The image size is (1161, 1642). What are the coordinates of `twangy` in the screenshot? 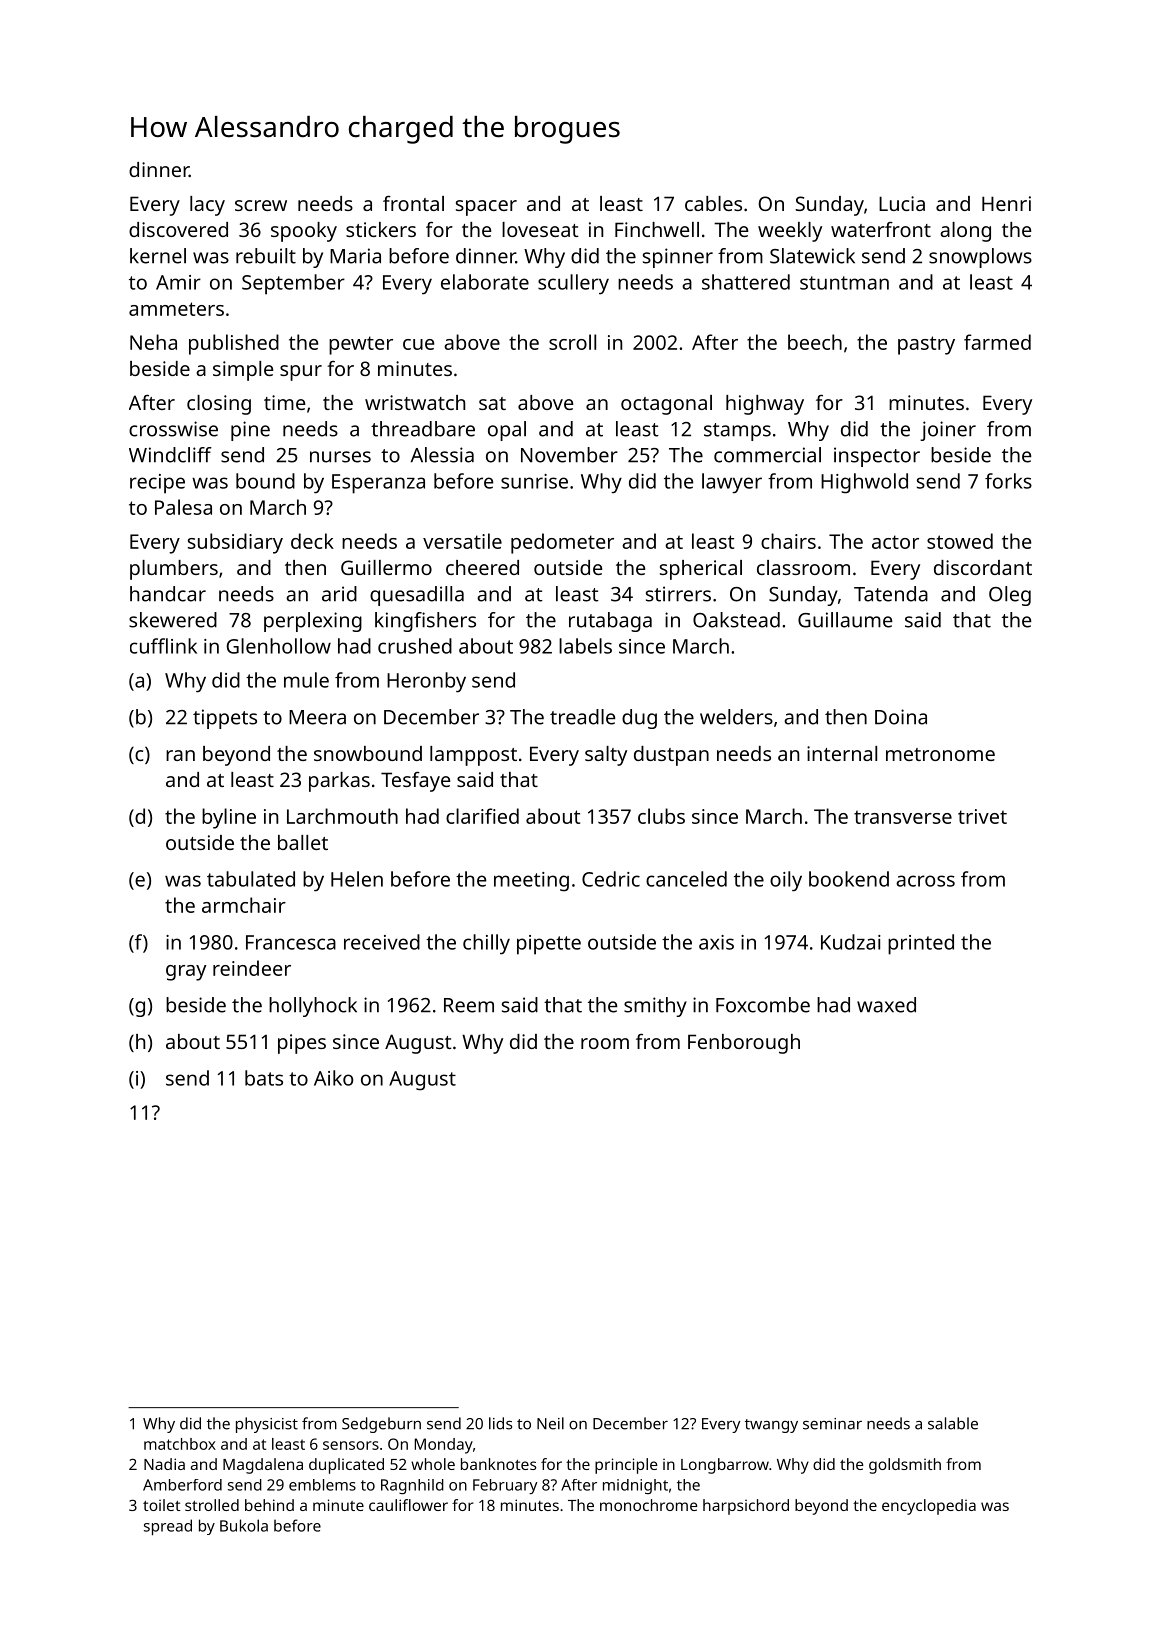 It's located at (771, 1426).
